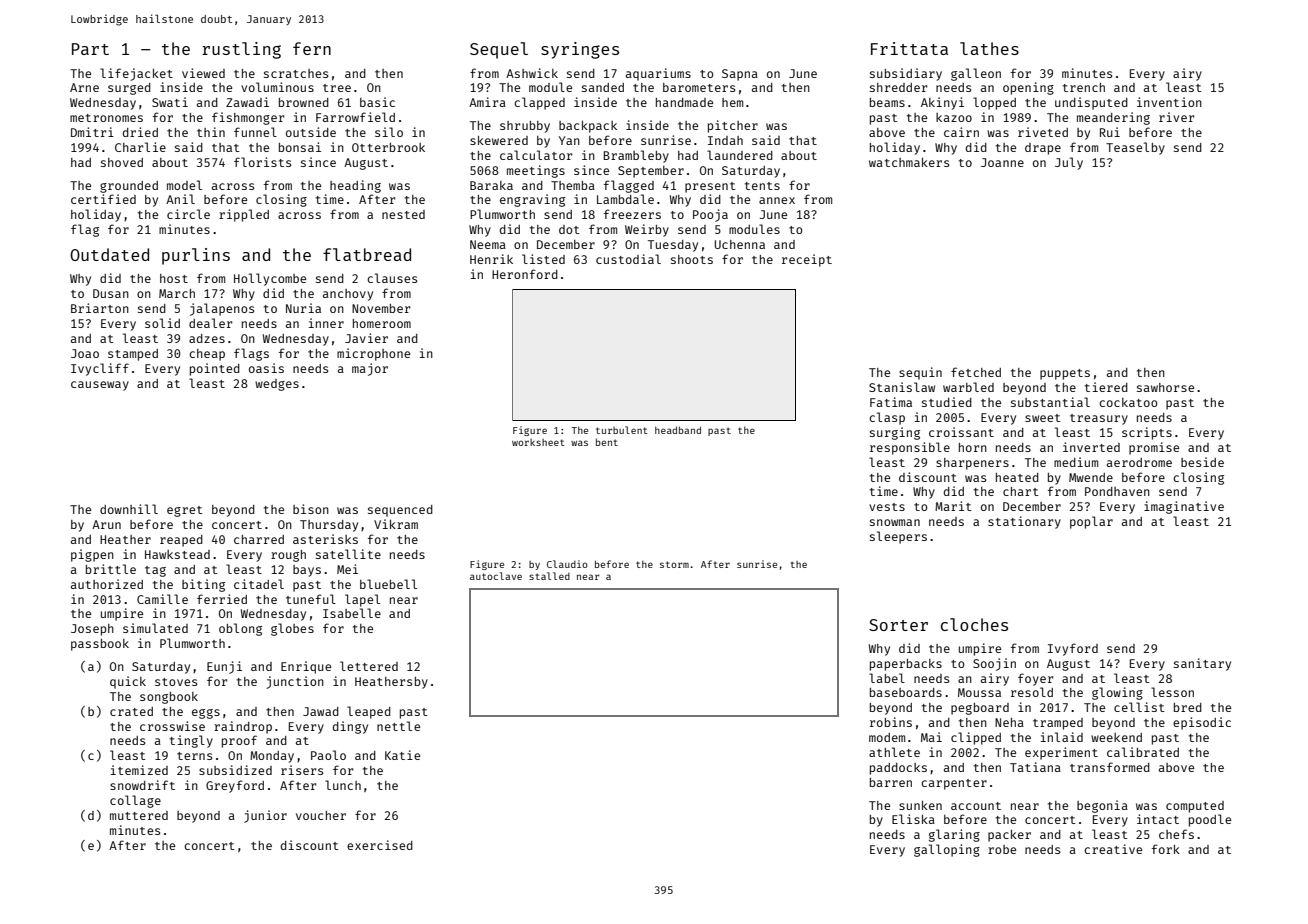  I want to click on lathes, so click(989, 48).
